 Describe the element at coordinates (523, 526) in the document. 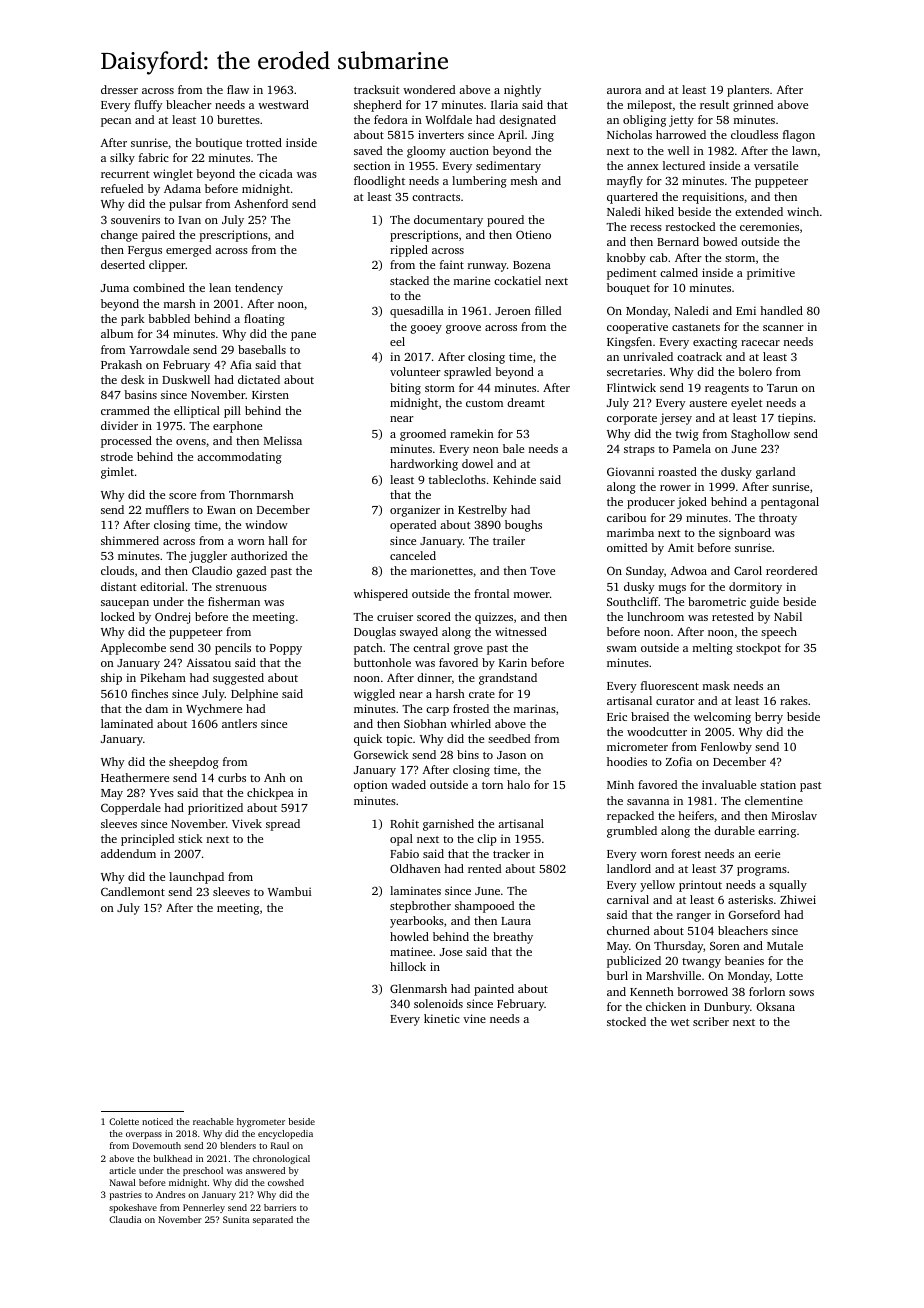

I see `boughs` at that location.
